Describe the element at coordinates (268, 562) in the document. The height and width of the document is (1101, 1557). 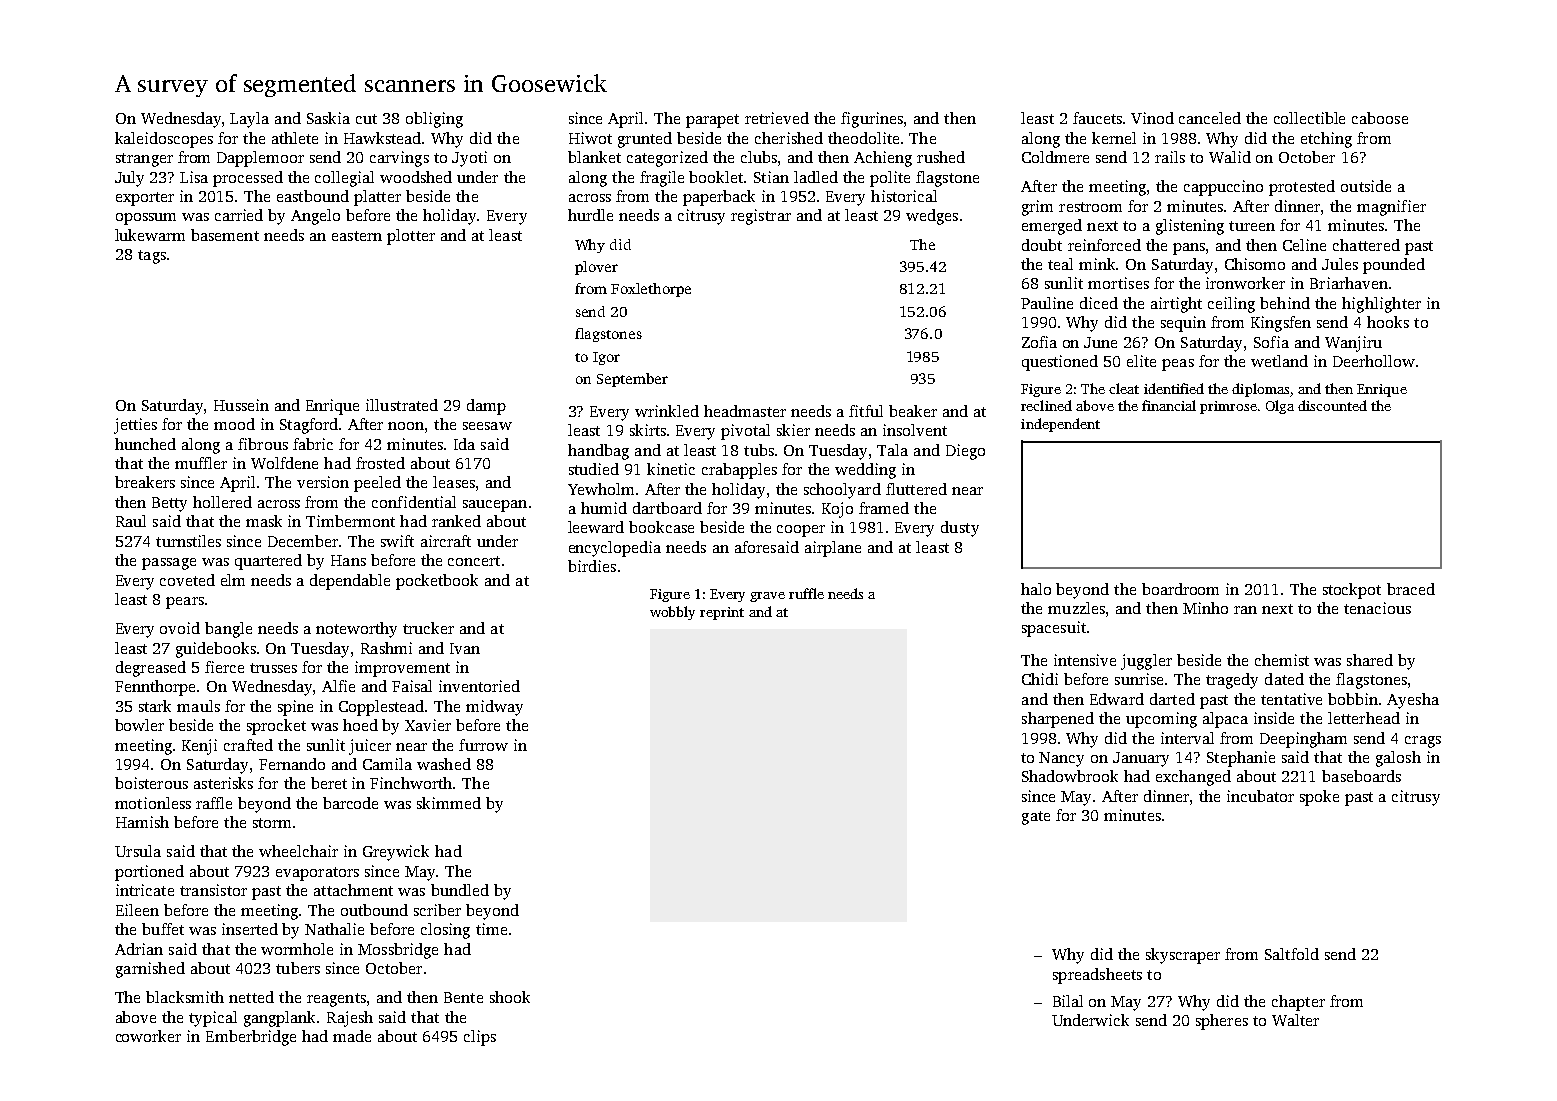
I see `quartered` at that location.
